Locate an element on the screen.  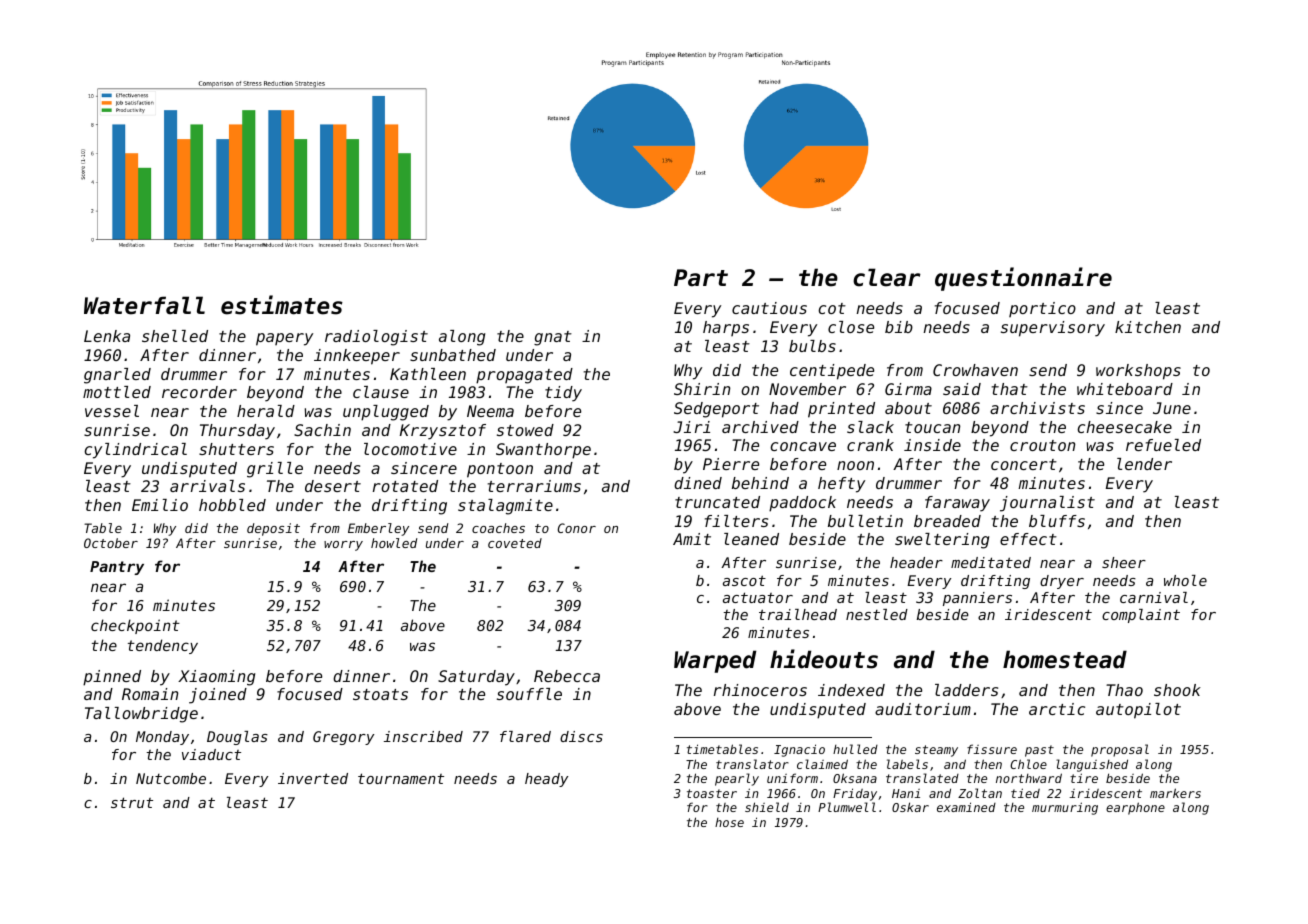
archivists is located at coordinates (1037, 408).
